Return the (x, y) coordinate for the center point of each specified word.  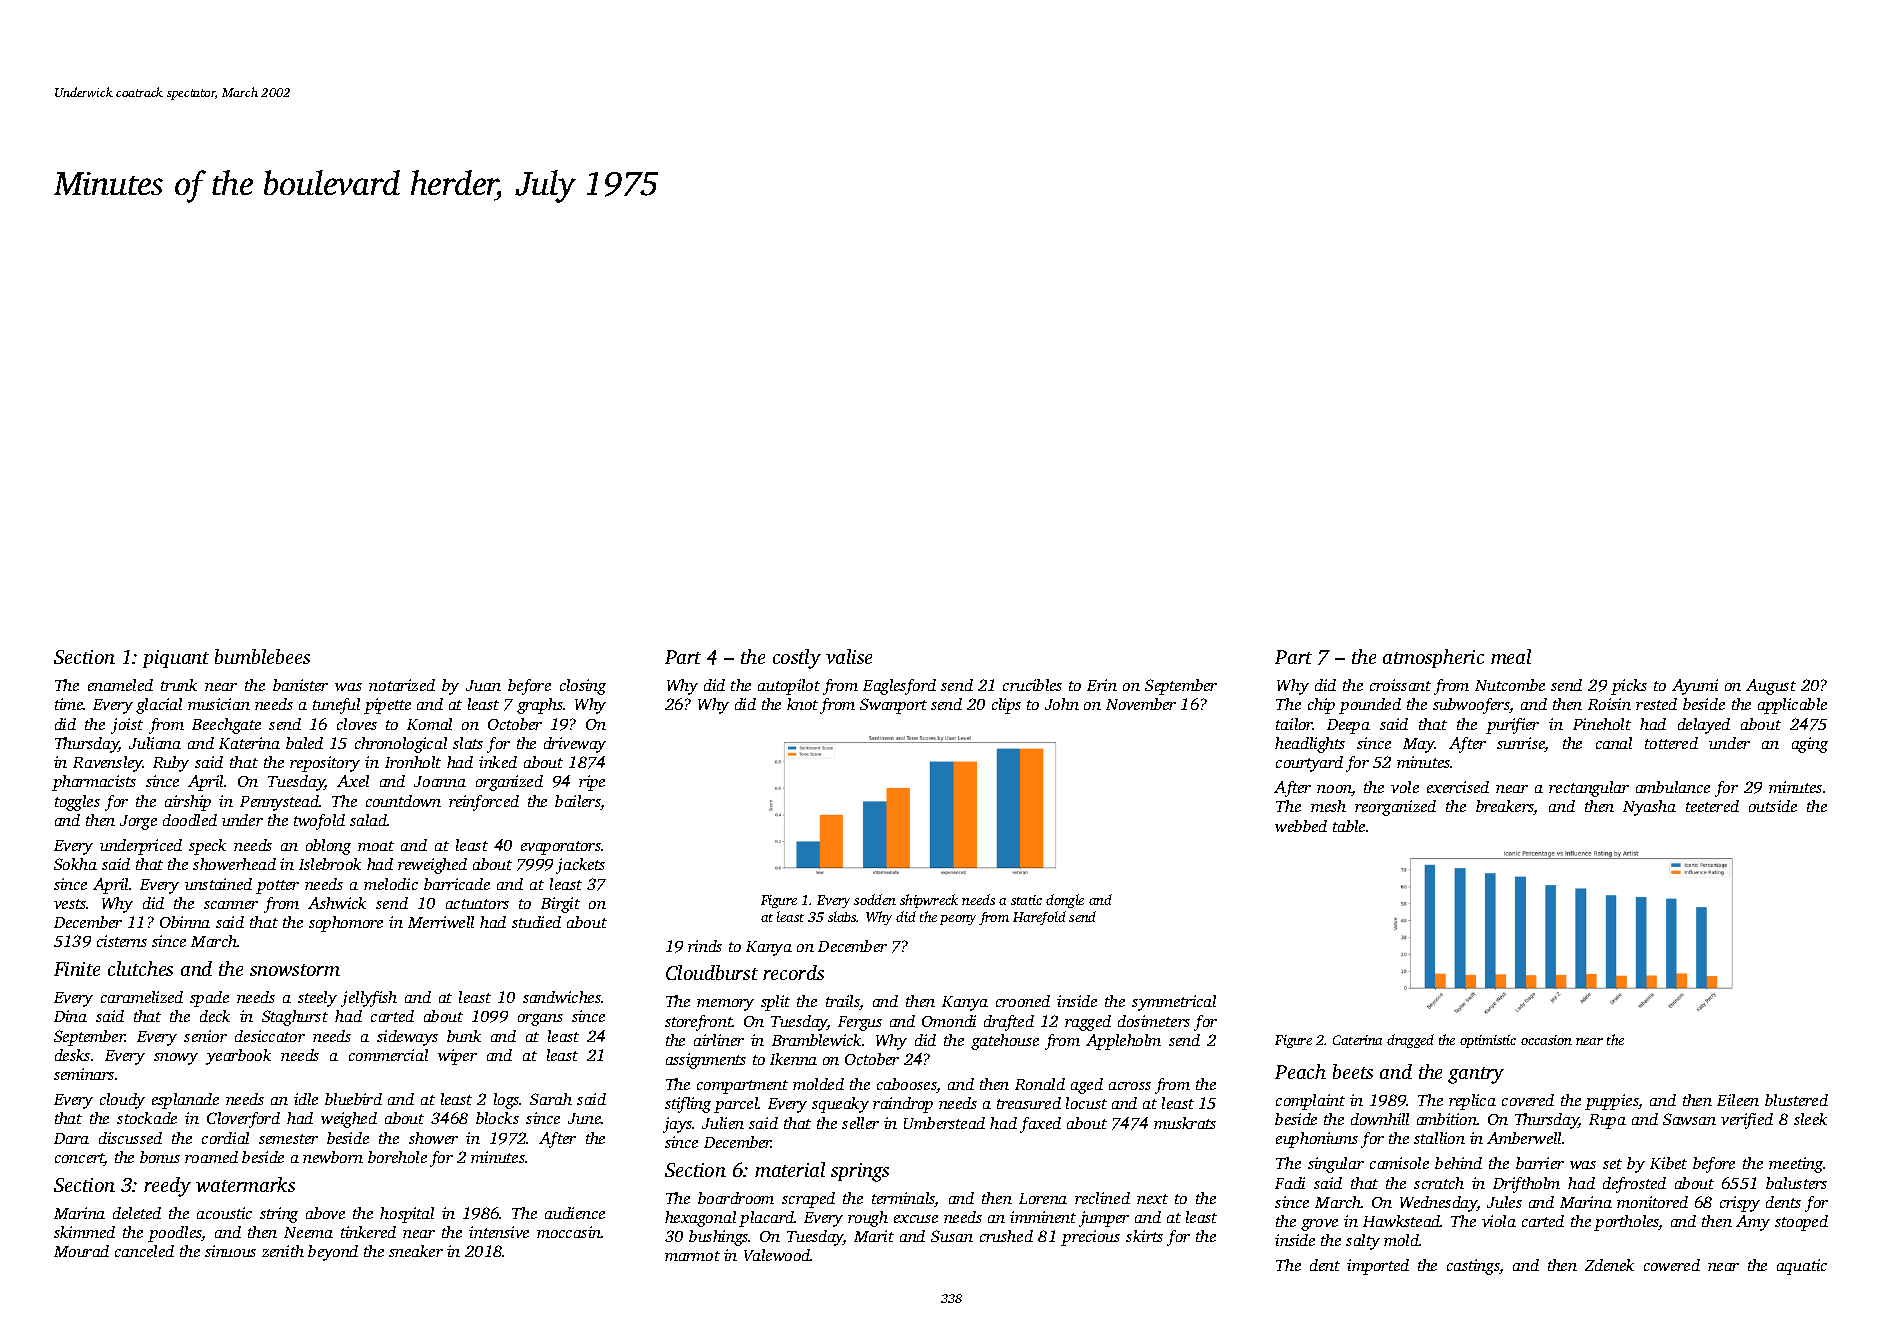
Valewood (777, 1255)
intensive (499, 1232)
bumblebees (262, 656)
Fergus (860, 1023)
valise (849, 656)
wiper (457, 1057)
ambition (1447, 1119)
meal (1511, 656)
